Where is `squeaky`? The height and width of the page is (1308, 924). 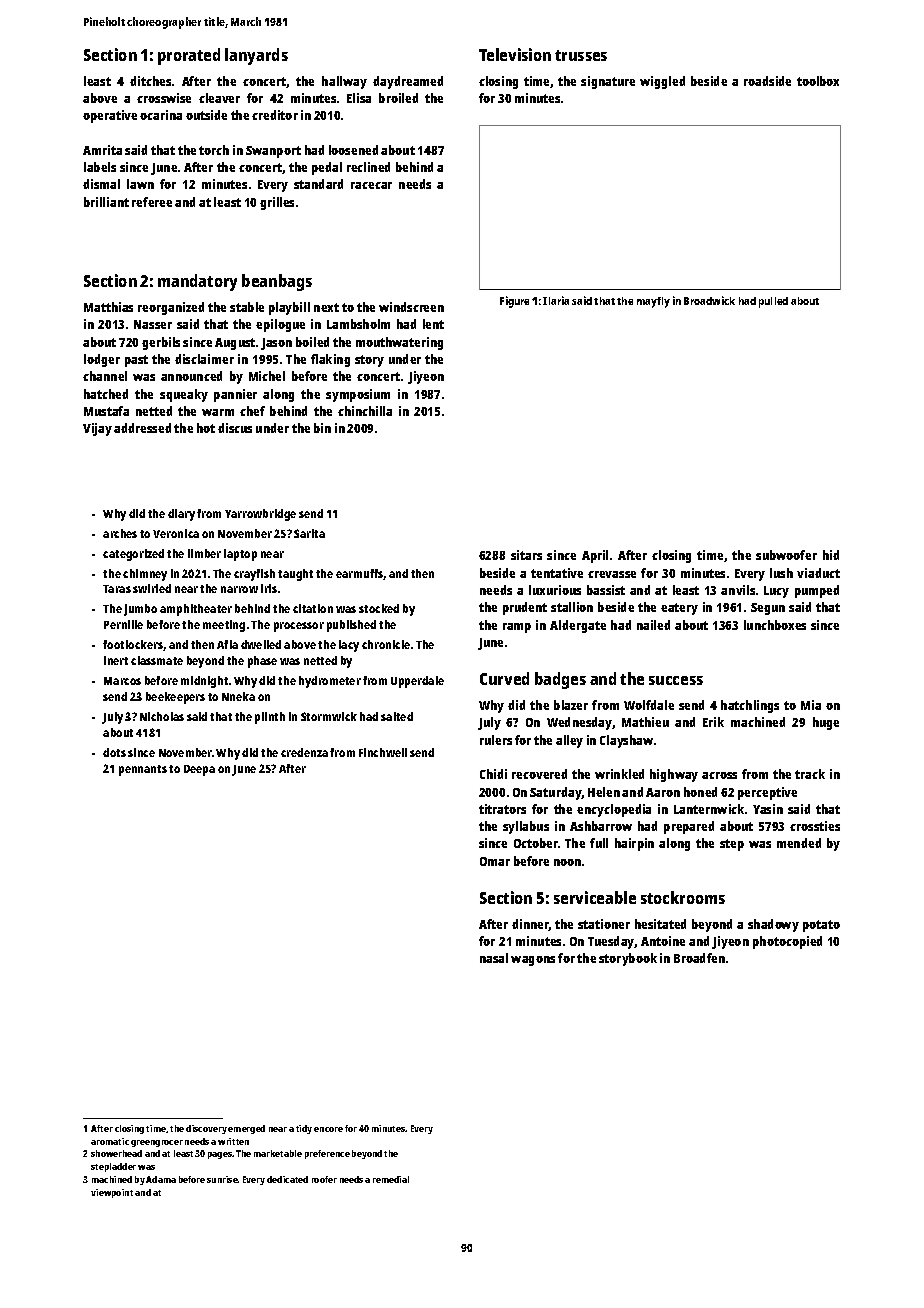 squeaky is located at coordinates (184, 395).
